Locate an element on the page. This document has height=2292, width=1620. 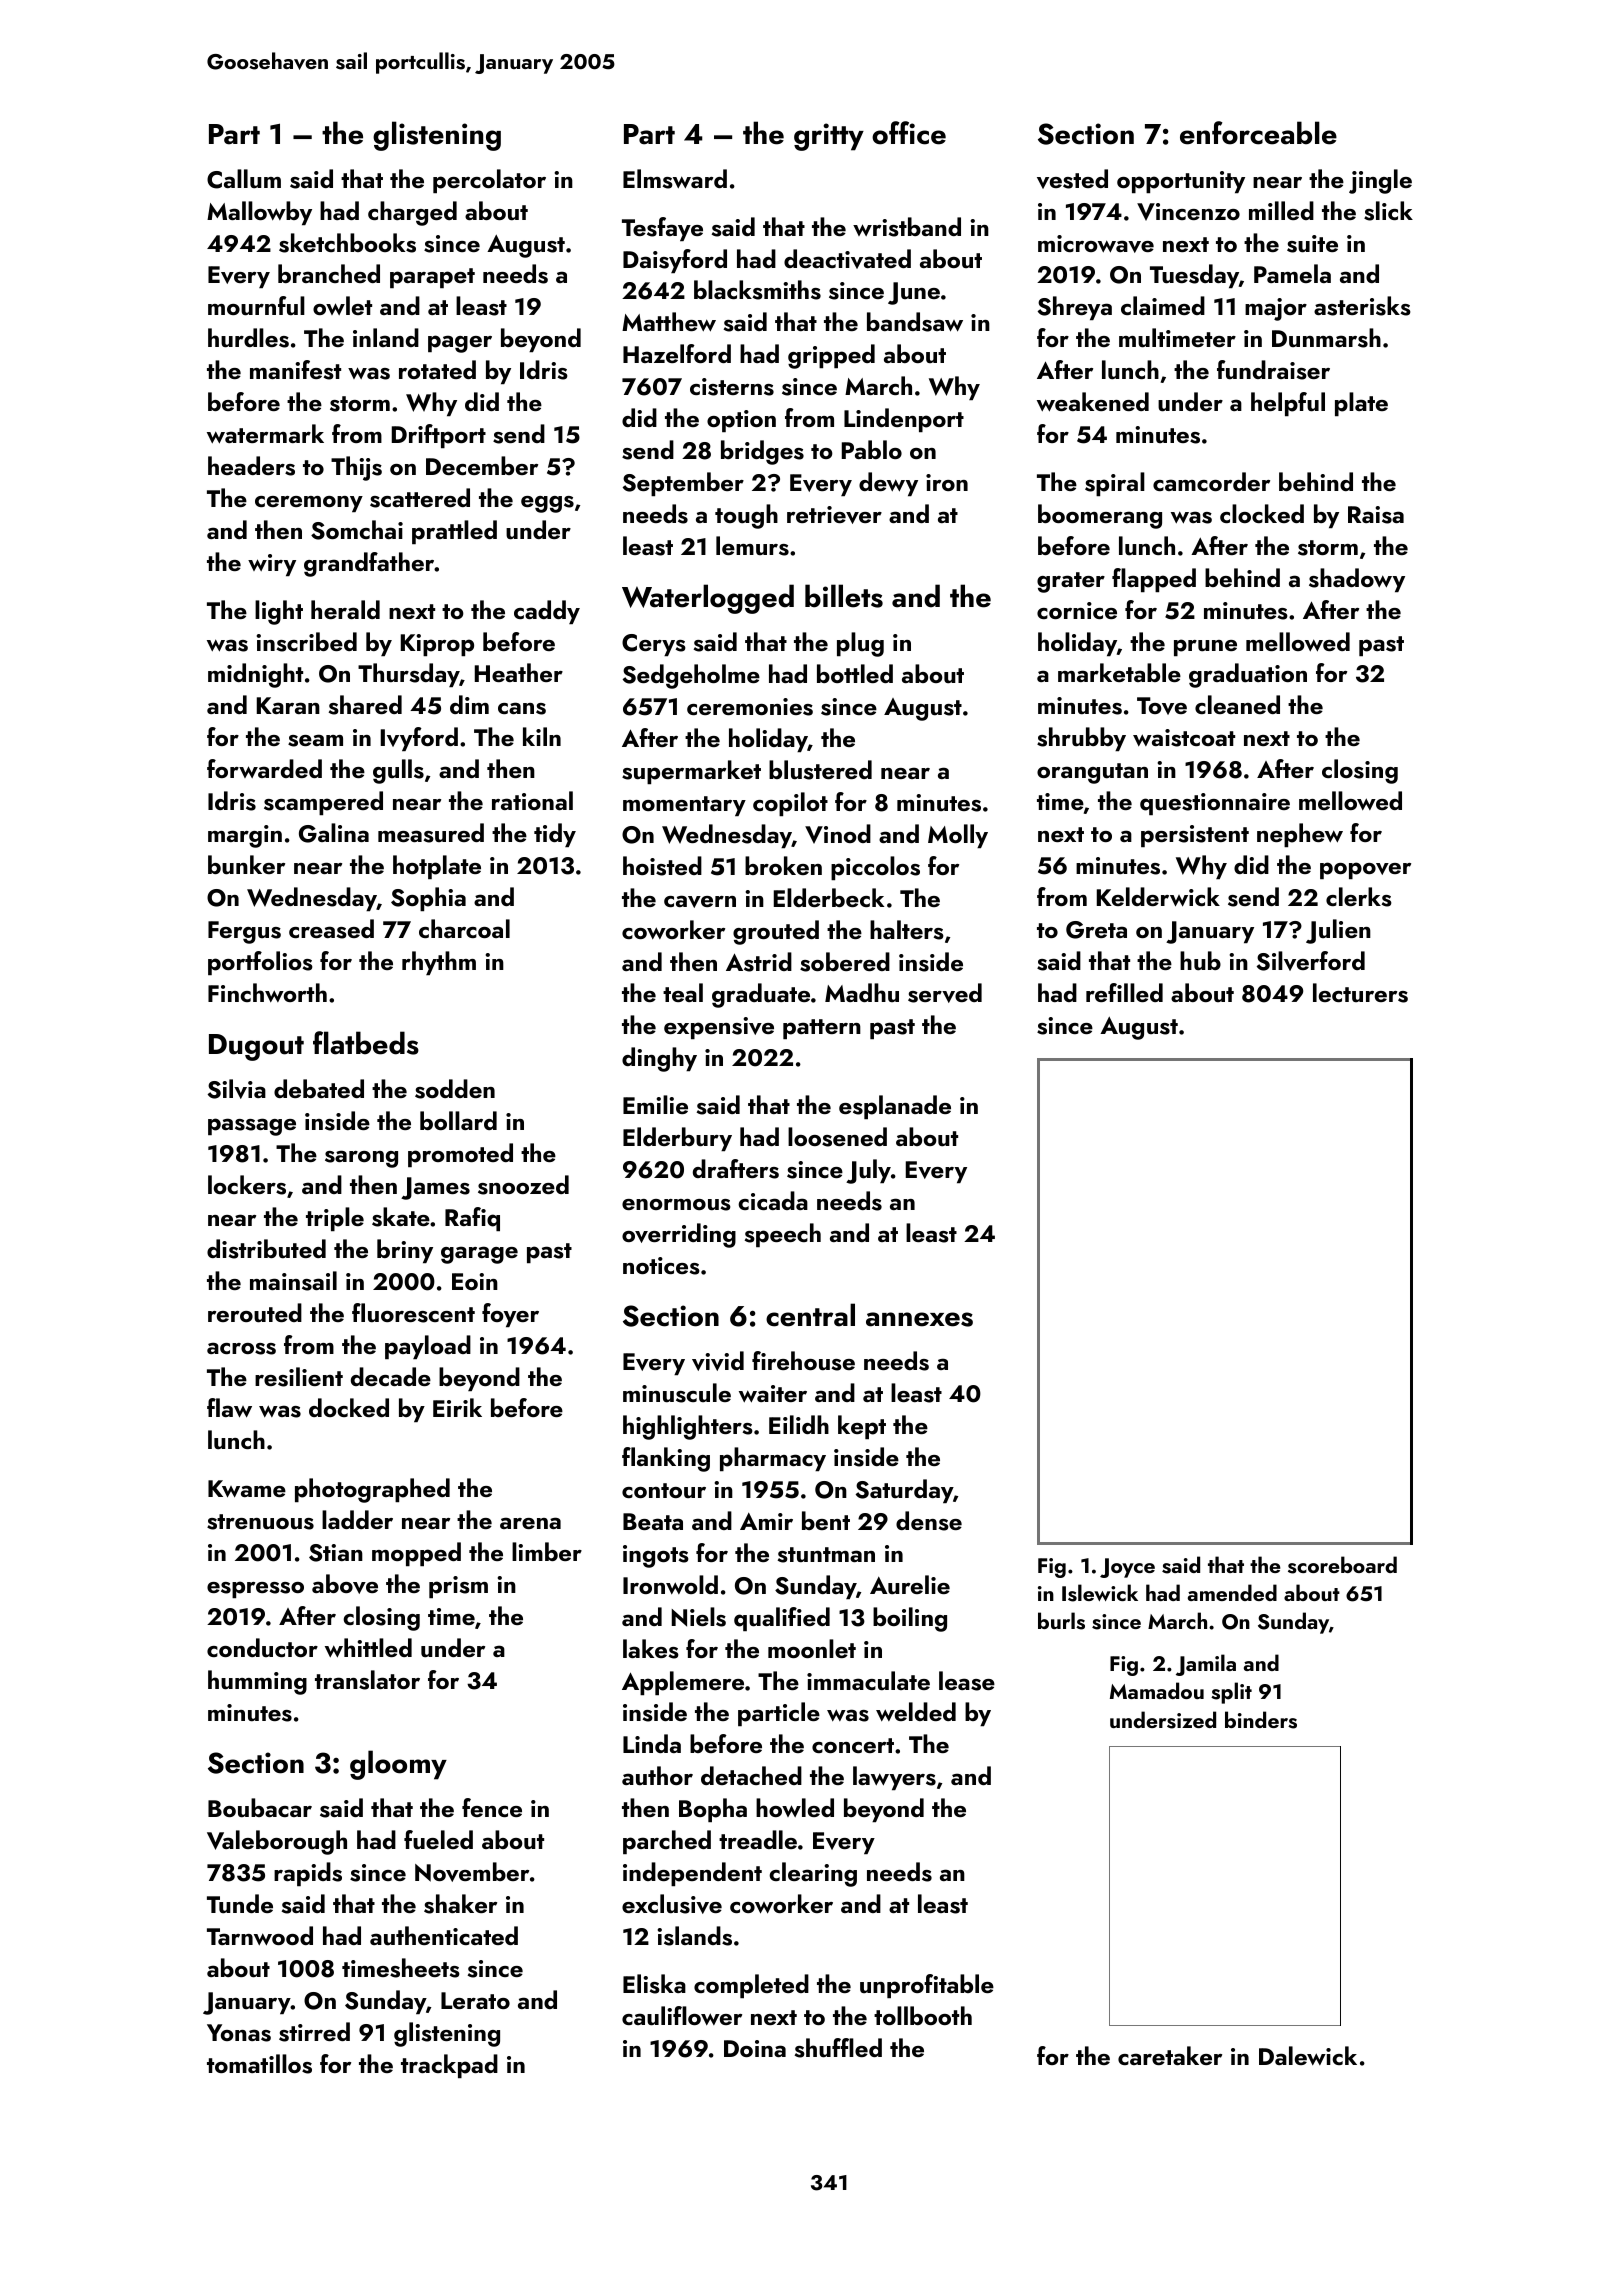
binders is located at coordinates (1261, 1720).
